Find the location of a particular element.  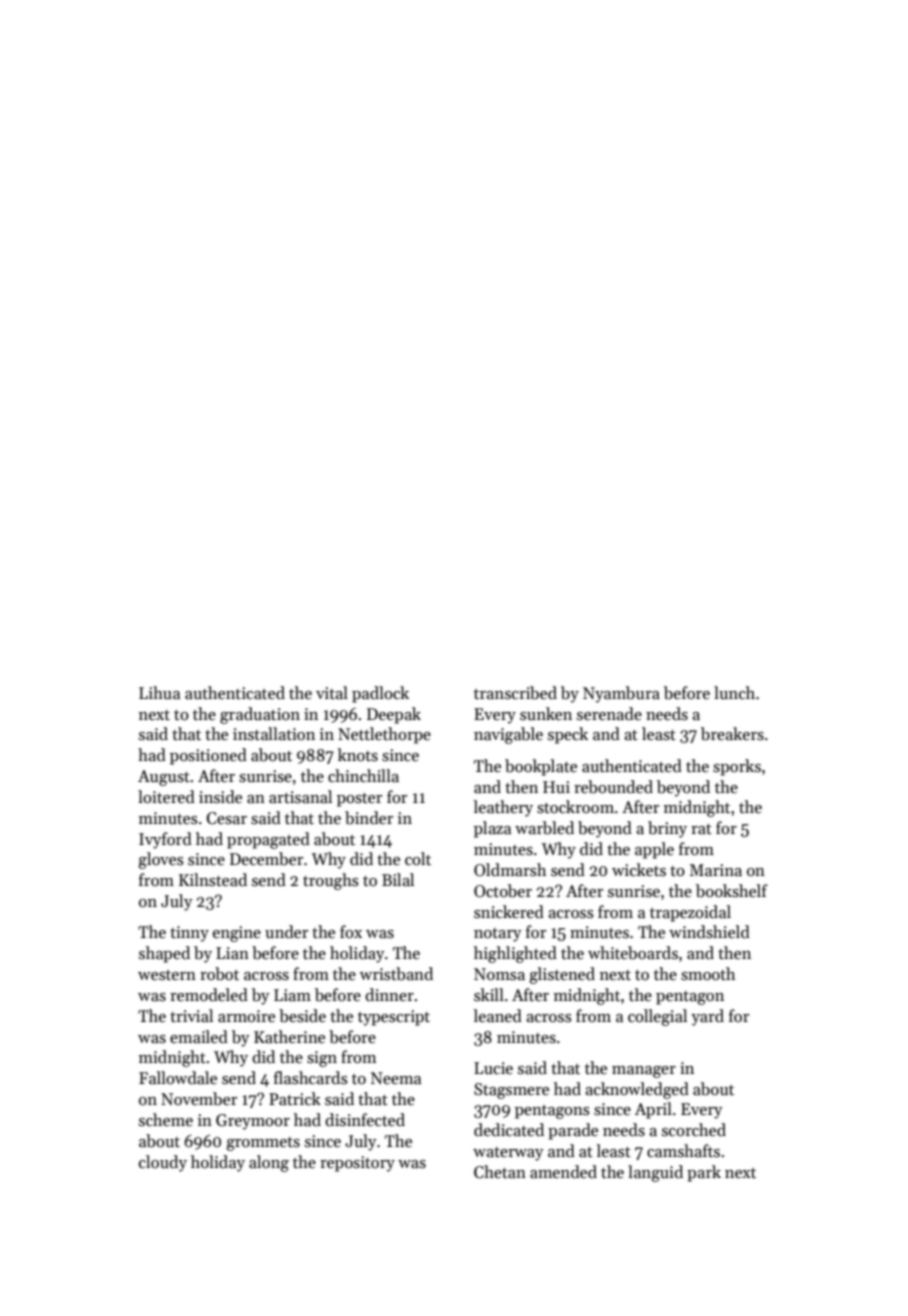

Nettlethorpe is located at coordinates (384, 735).
